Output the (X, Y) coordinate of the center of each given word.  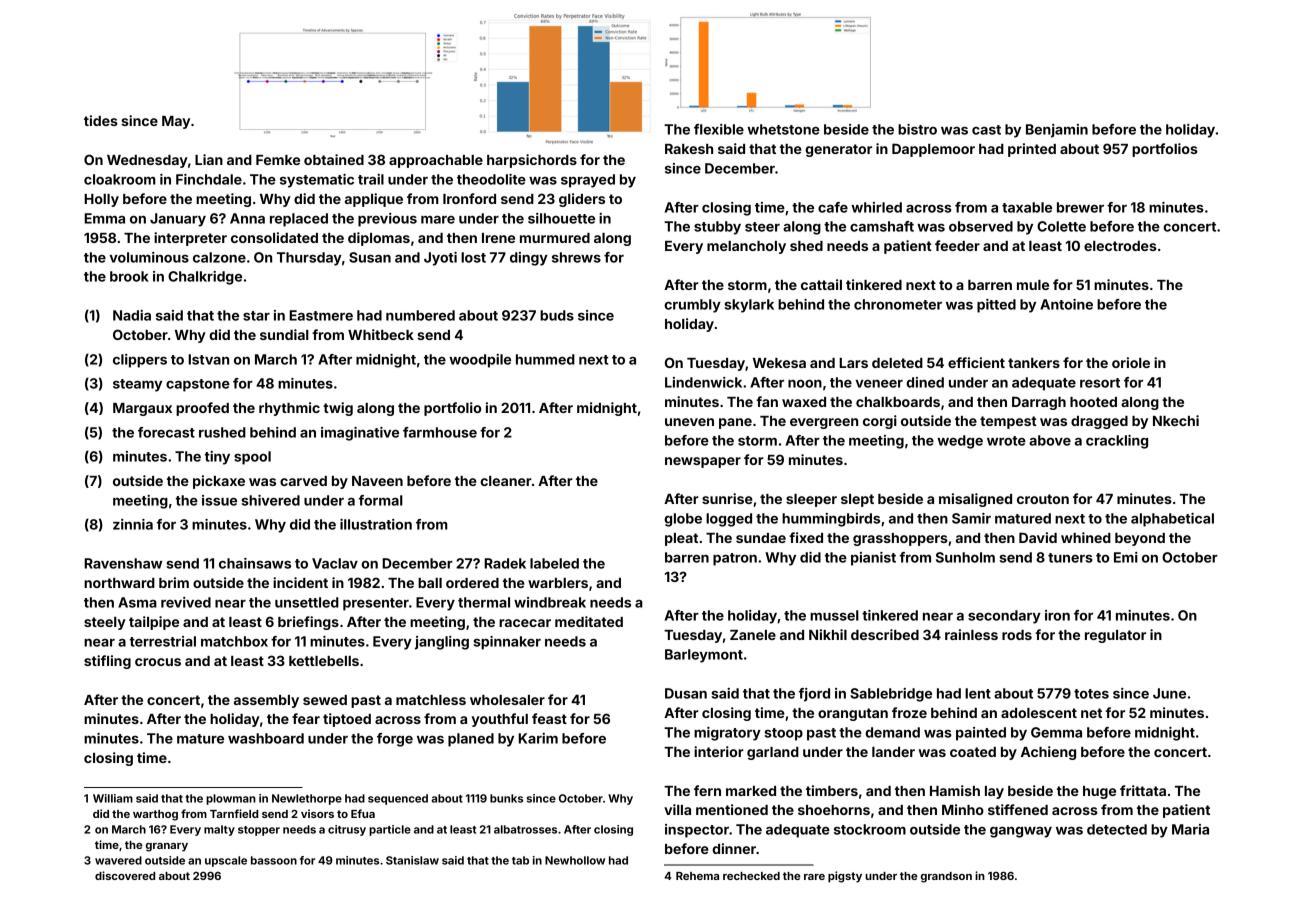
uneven (689, 422)
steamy (137, 385)
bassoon (274, 860)
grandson (946, 877)
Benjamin (1057, 131)
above (1050, 440)
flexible (719, 129)
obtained (334, 159)
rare (814, 877)
